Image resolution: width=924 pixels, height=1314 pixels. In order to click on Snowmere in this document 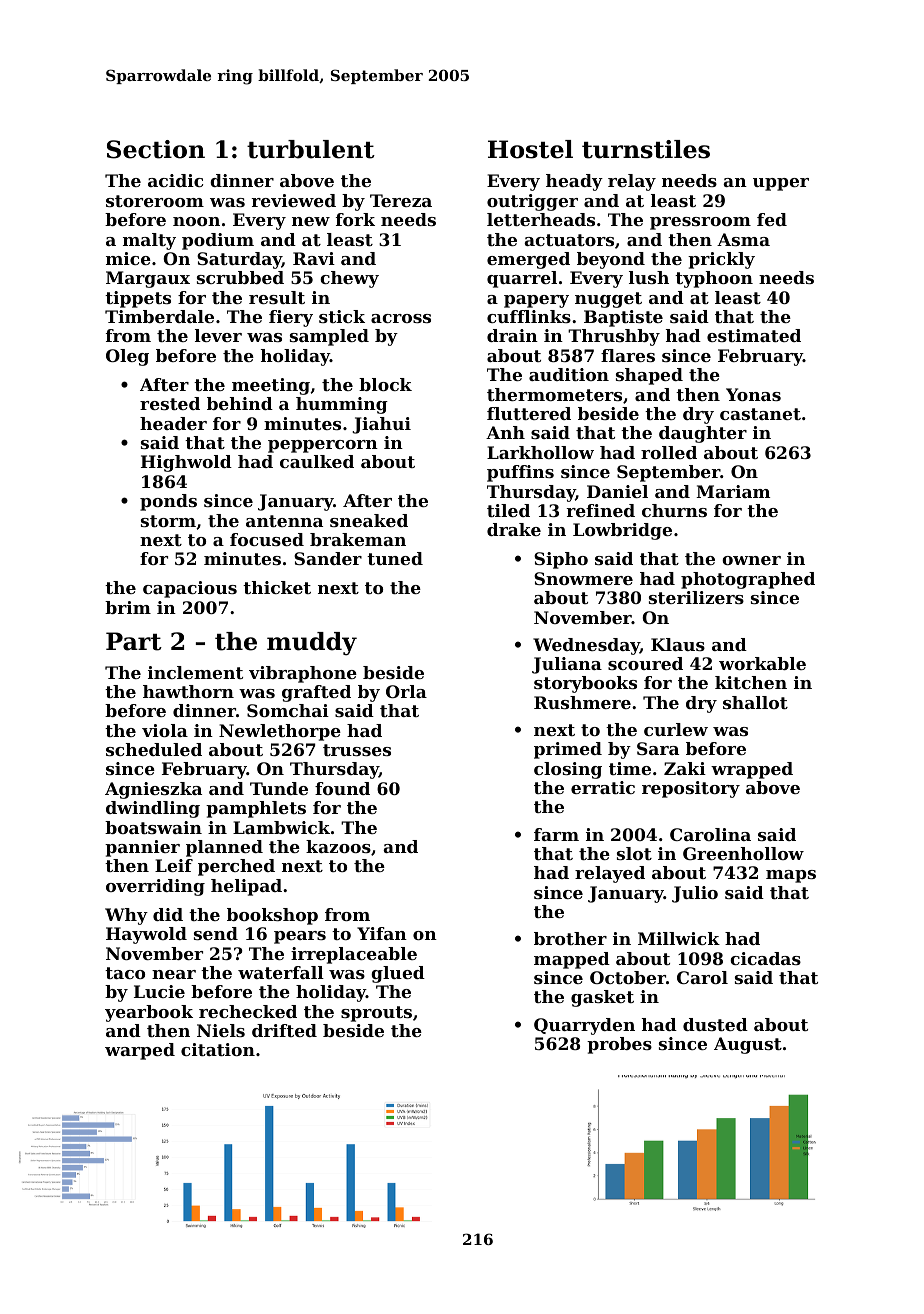, I will do `click(583, 578)`.
